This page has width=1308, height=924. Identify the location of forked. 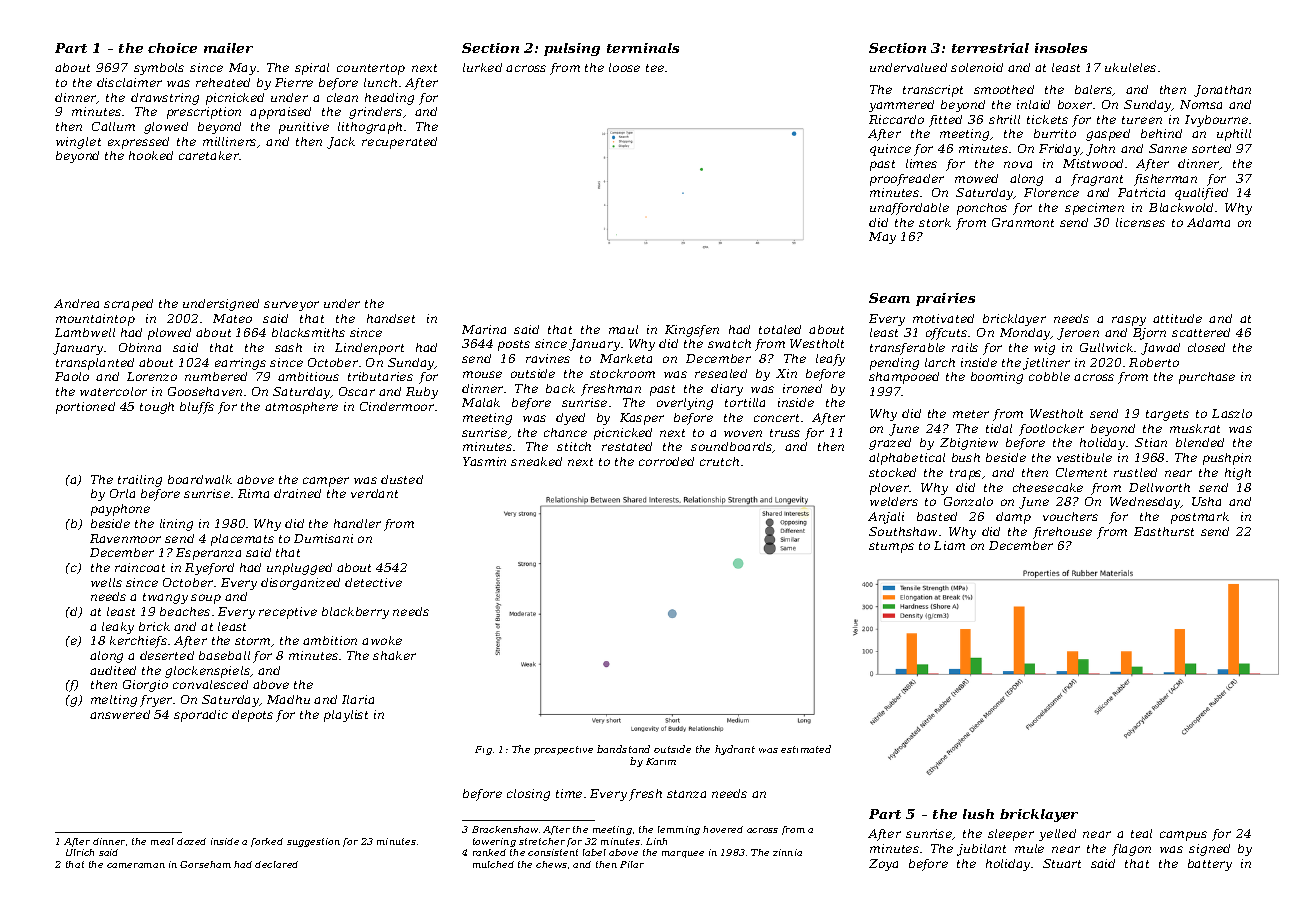
(267, 842).
